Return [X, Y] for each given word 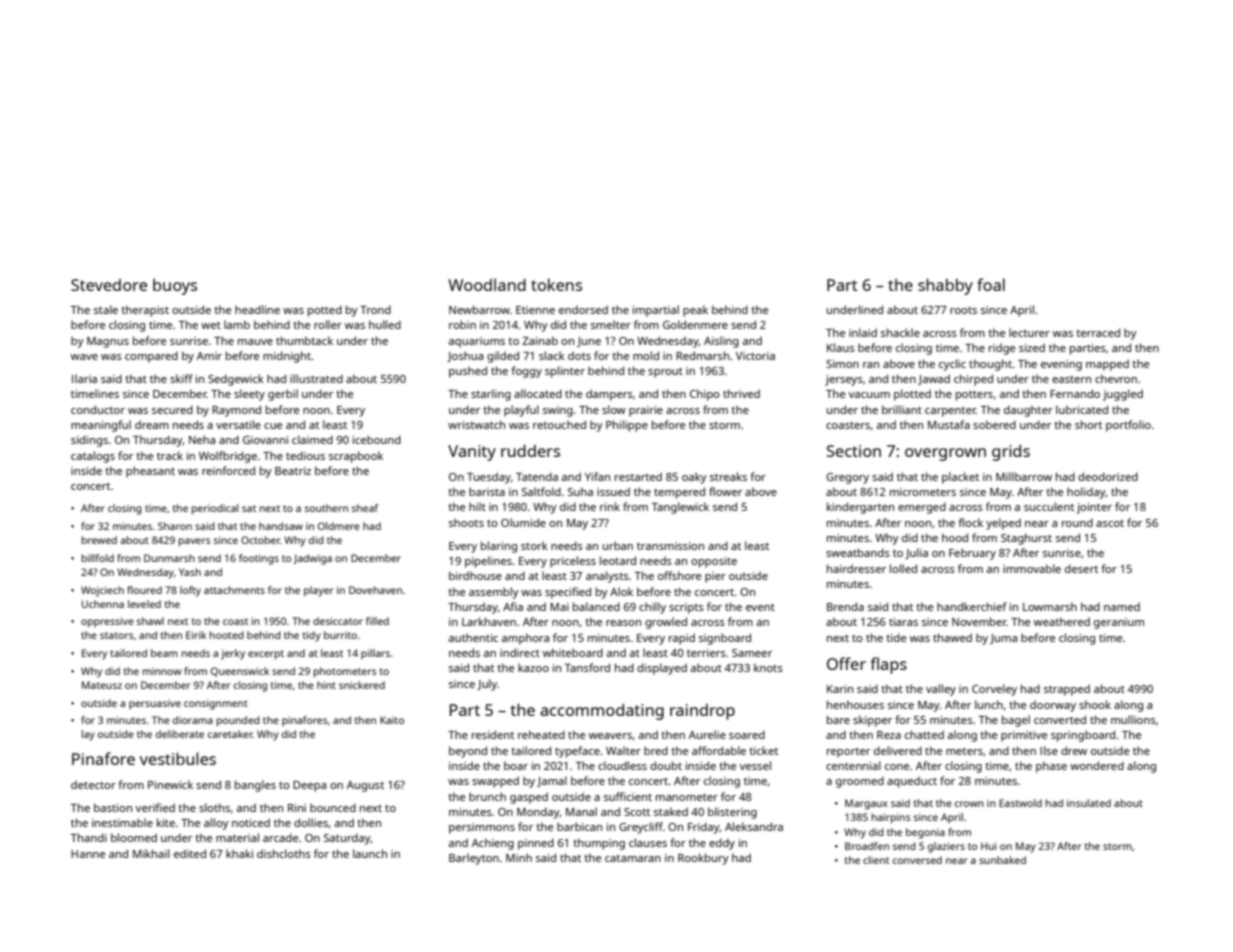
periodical [215, 509]
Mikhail [151, 853]
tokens [556, 284]
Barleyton [474, 859]
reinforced [228, 470]
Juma [1003, 639]
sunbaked [1002, 860]
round [1077, 522]
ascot [1110, 523]
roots [963, 310]
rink [610, 506]
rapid [682, 639]
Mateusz [102, 685]
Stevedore [109, 285]
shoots [466, 522]
